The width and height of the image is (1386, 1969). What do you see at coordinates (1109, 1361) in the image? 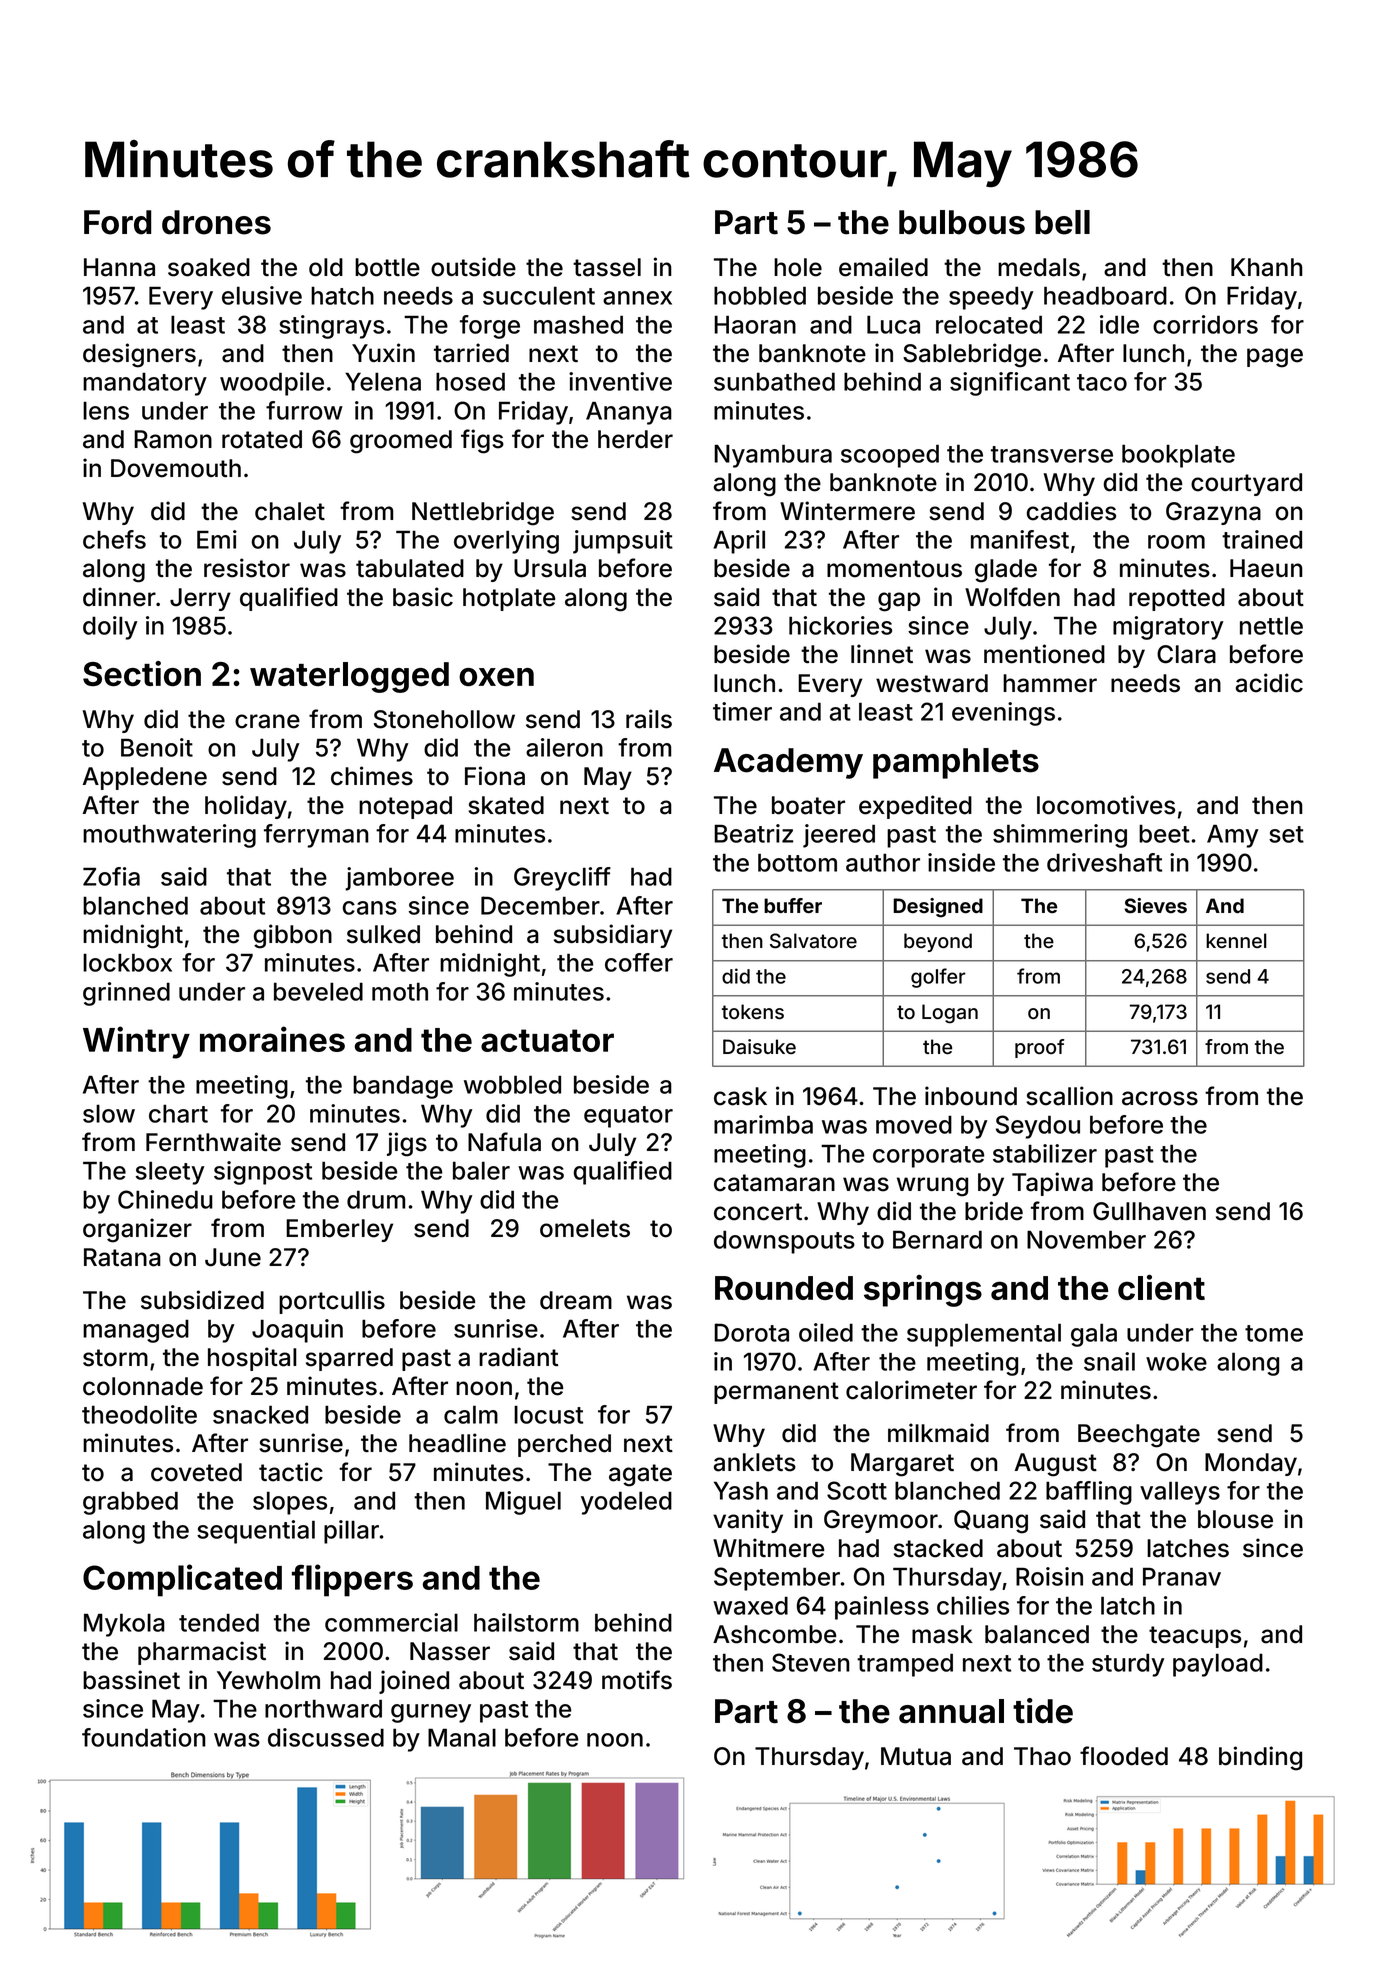
I see `snail` at bounding box center [1109, 1361].
